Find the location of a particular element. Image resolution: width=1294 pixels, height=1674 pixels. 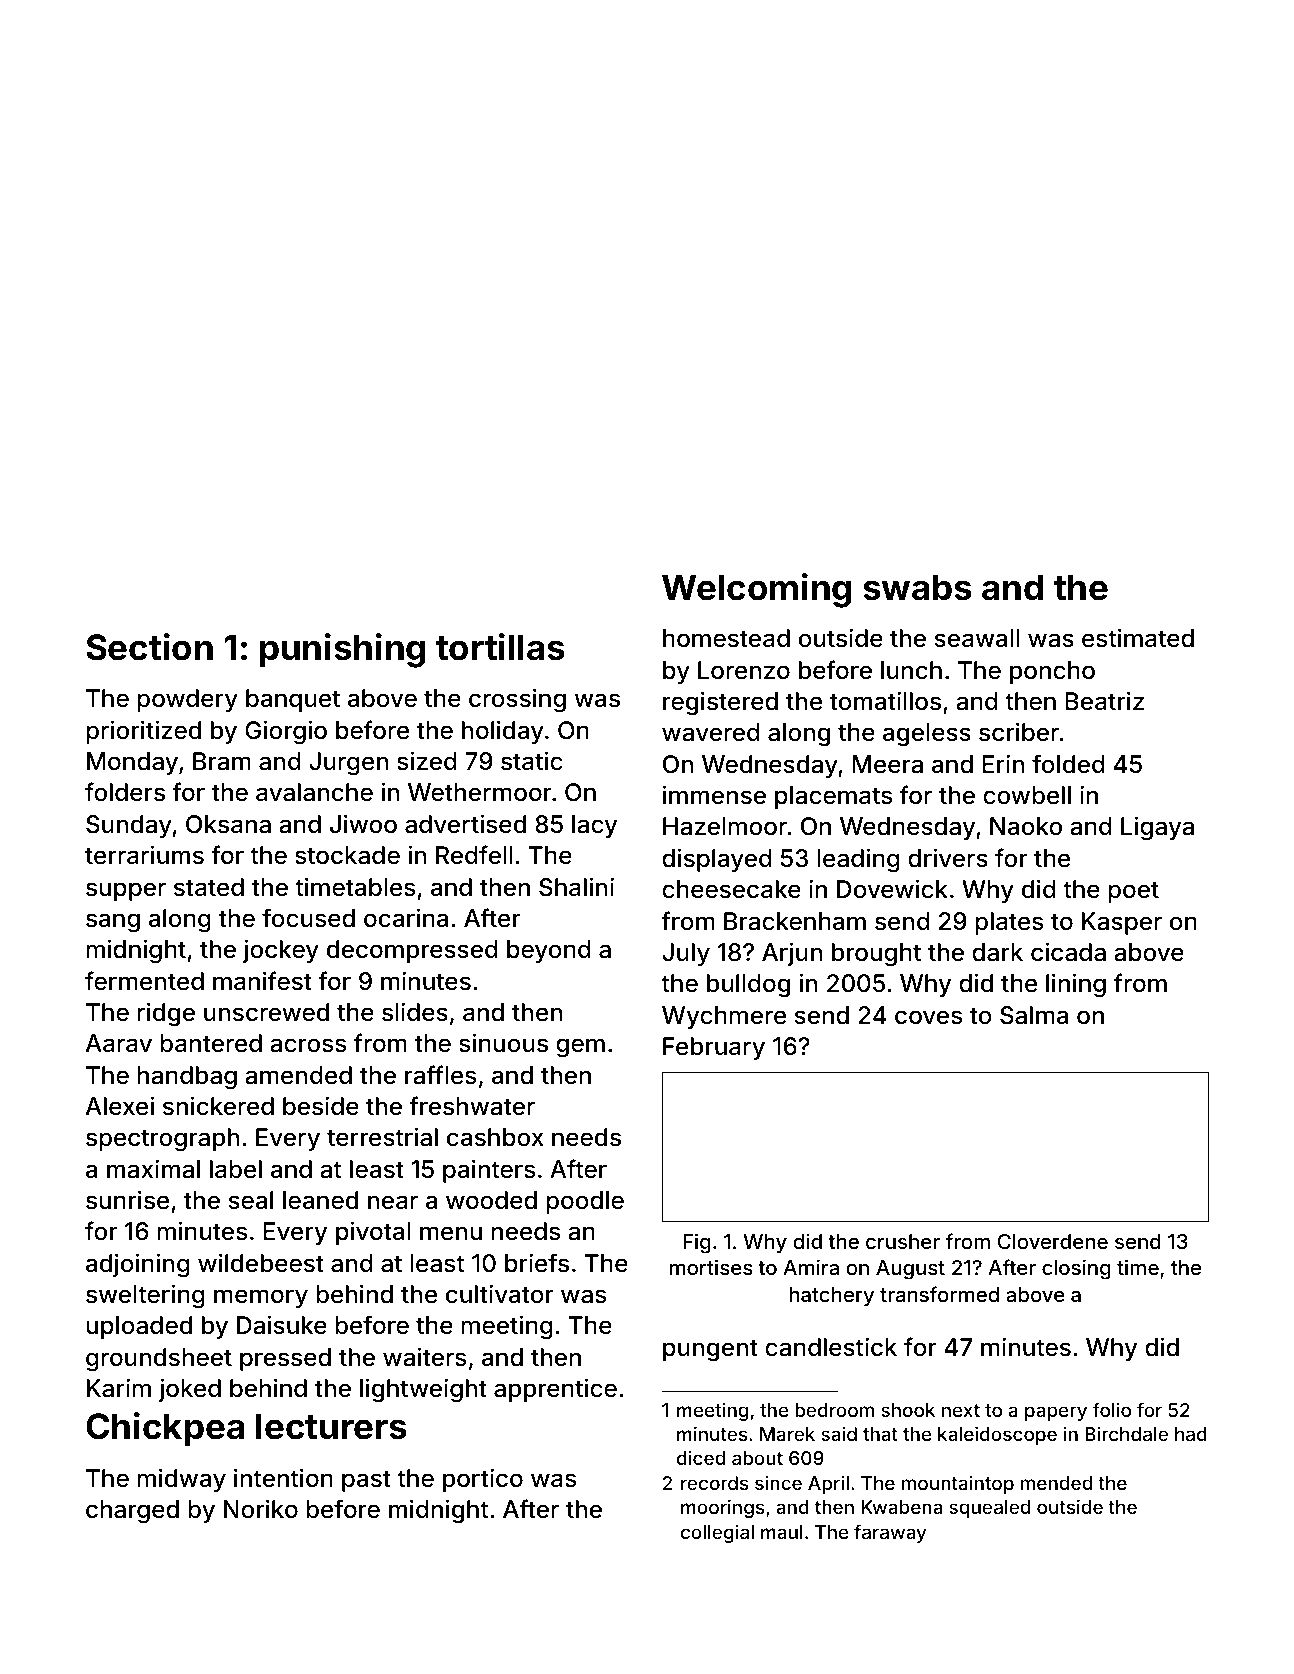

focused is located at coordinates (308, 918).
